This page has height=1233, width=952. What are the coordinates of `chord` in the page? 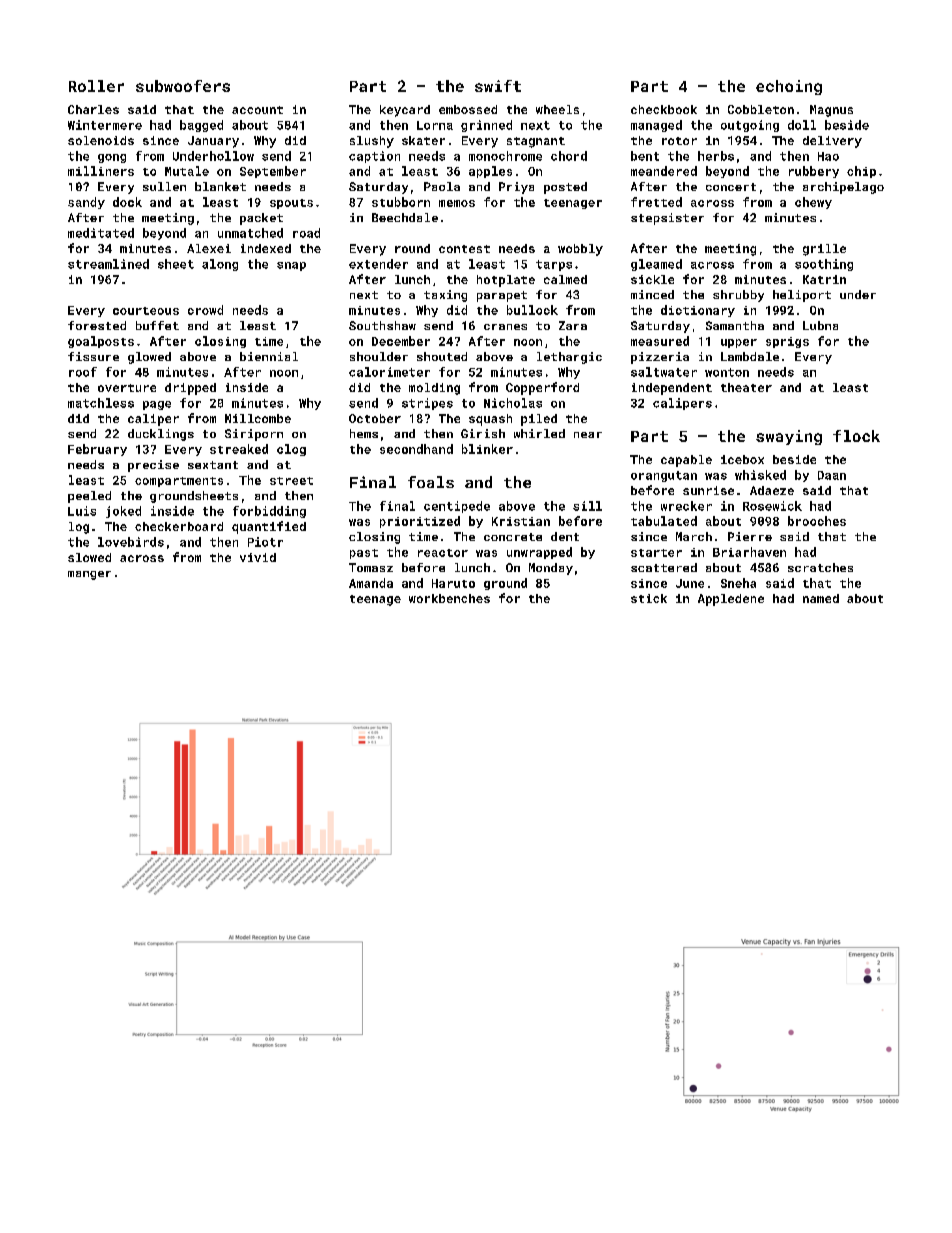 It's located at (569, 156).
